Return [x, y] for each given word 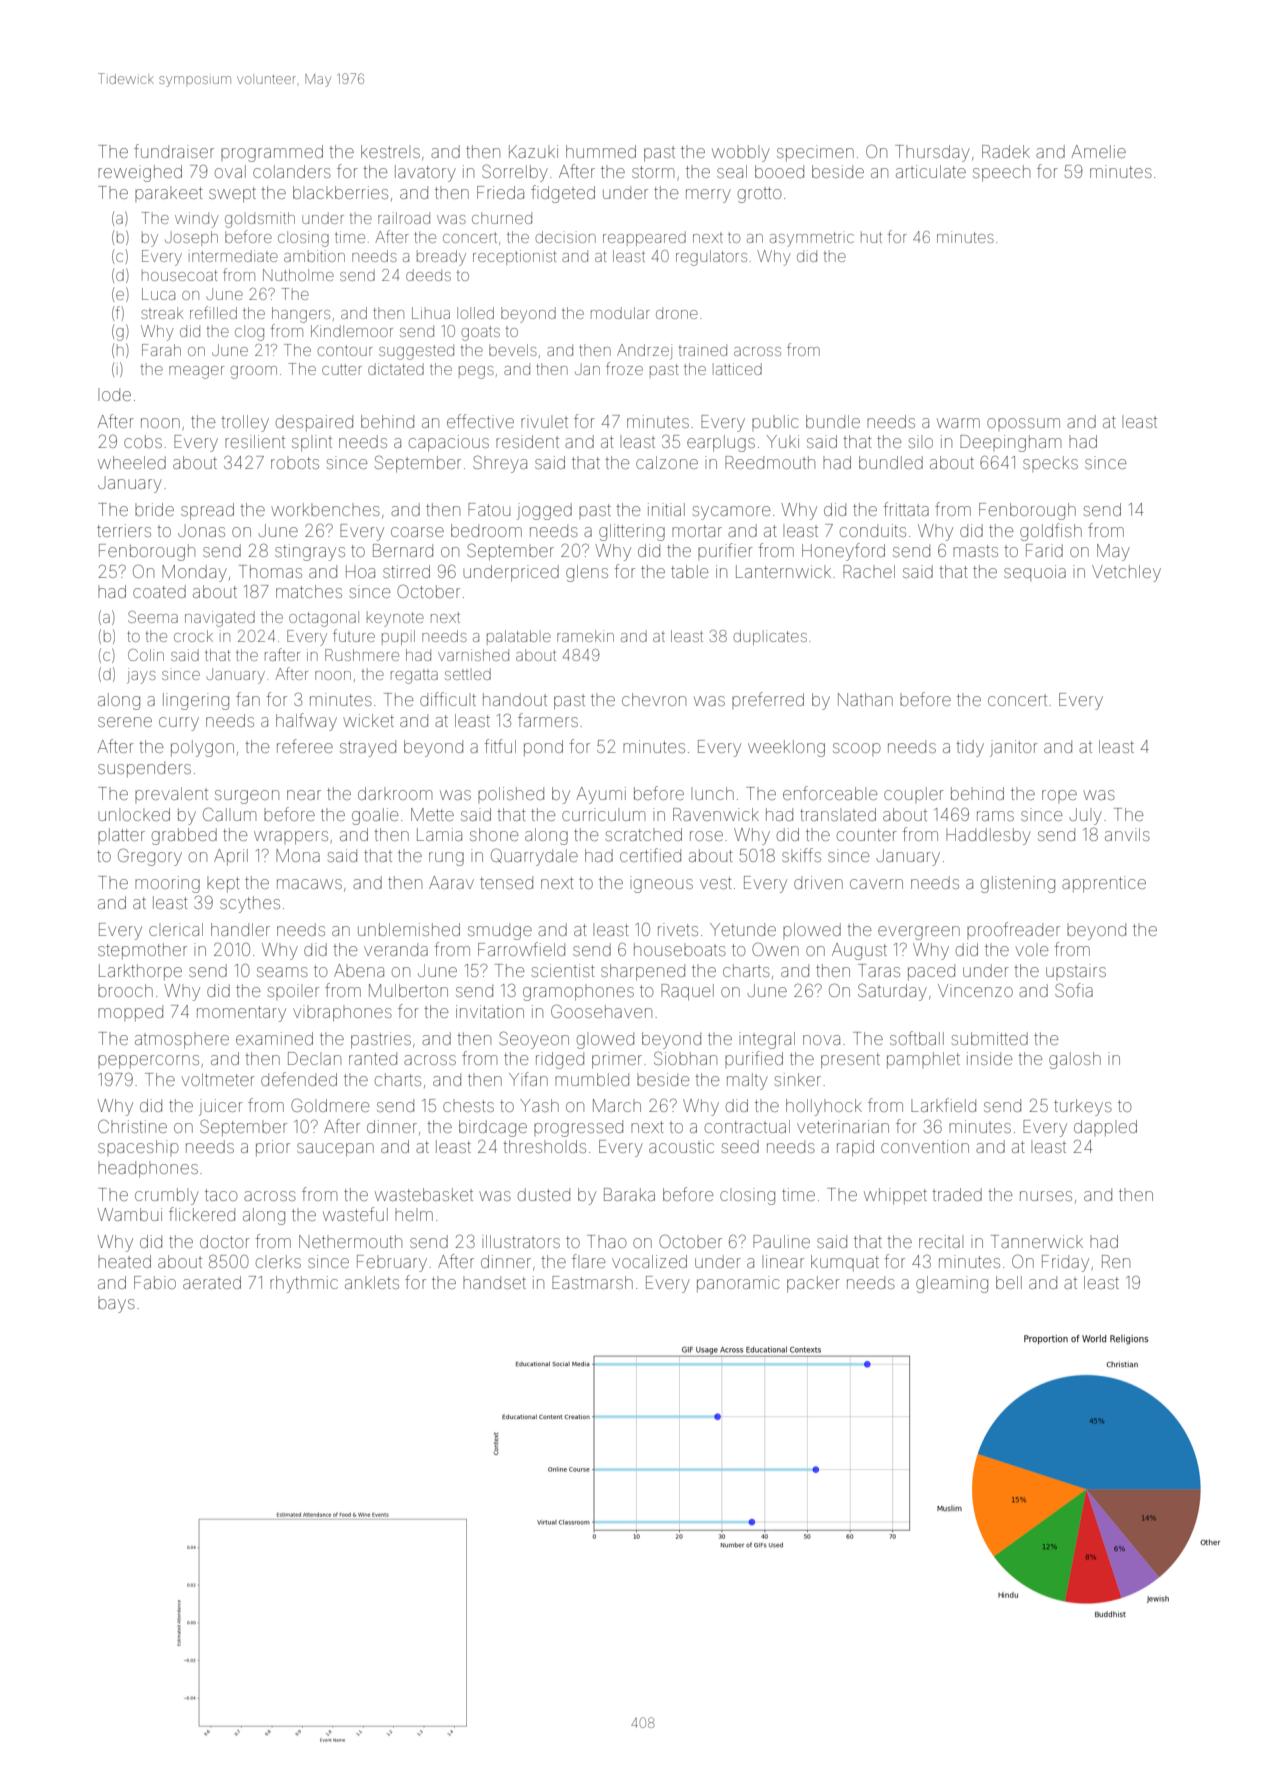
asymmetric [812, 239]
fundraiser [174, 151]
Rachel [869, 571]
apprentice [1104, 884]
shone [494, 834]
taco [221, 1195]
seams [282, 972]
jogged [544, 511]
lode [114, 394]
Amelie [1098, 151]
